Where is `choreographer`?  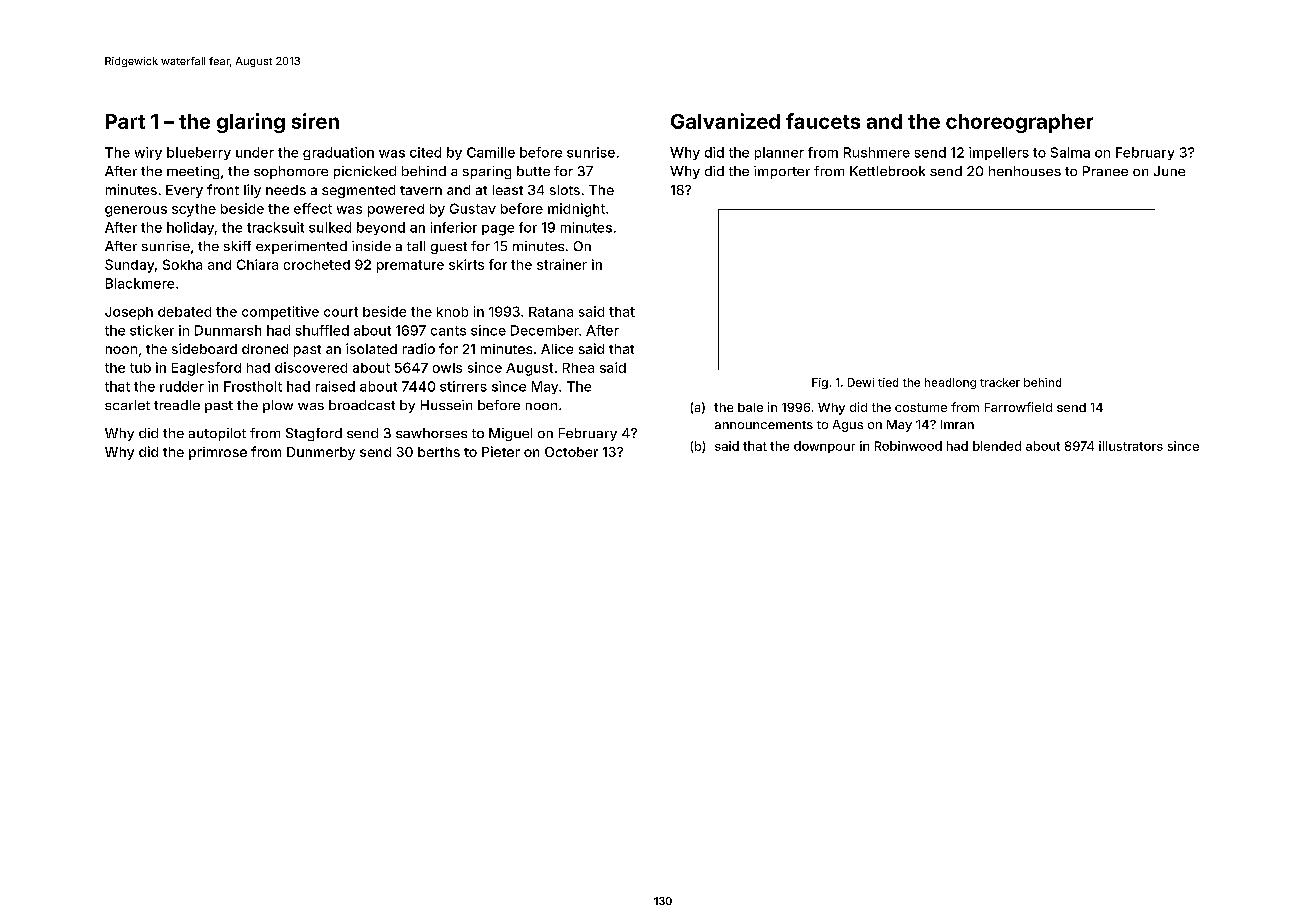 choreographer is located at coordinates (1019, 123).
